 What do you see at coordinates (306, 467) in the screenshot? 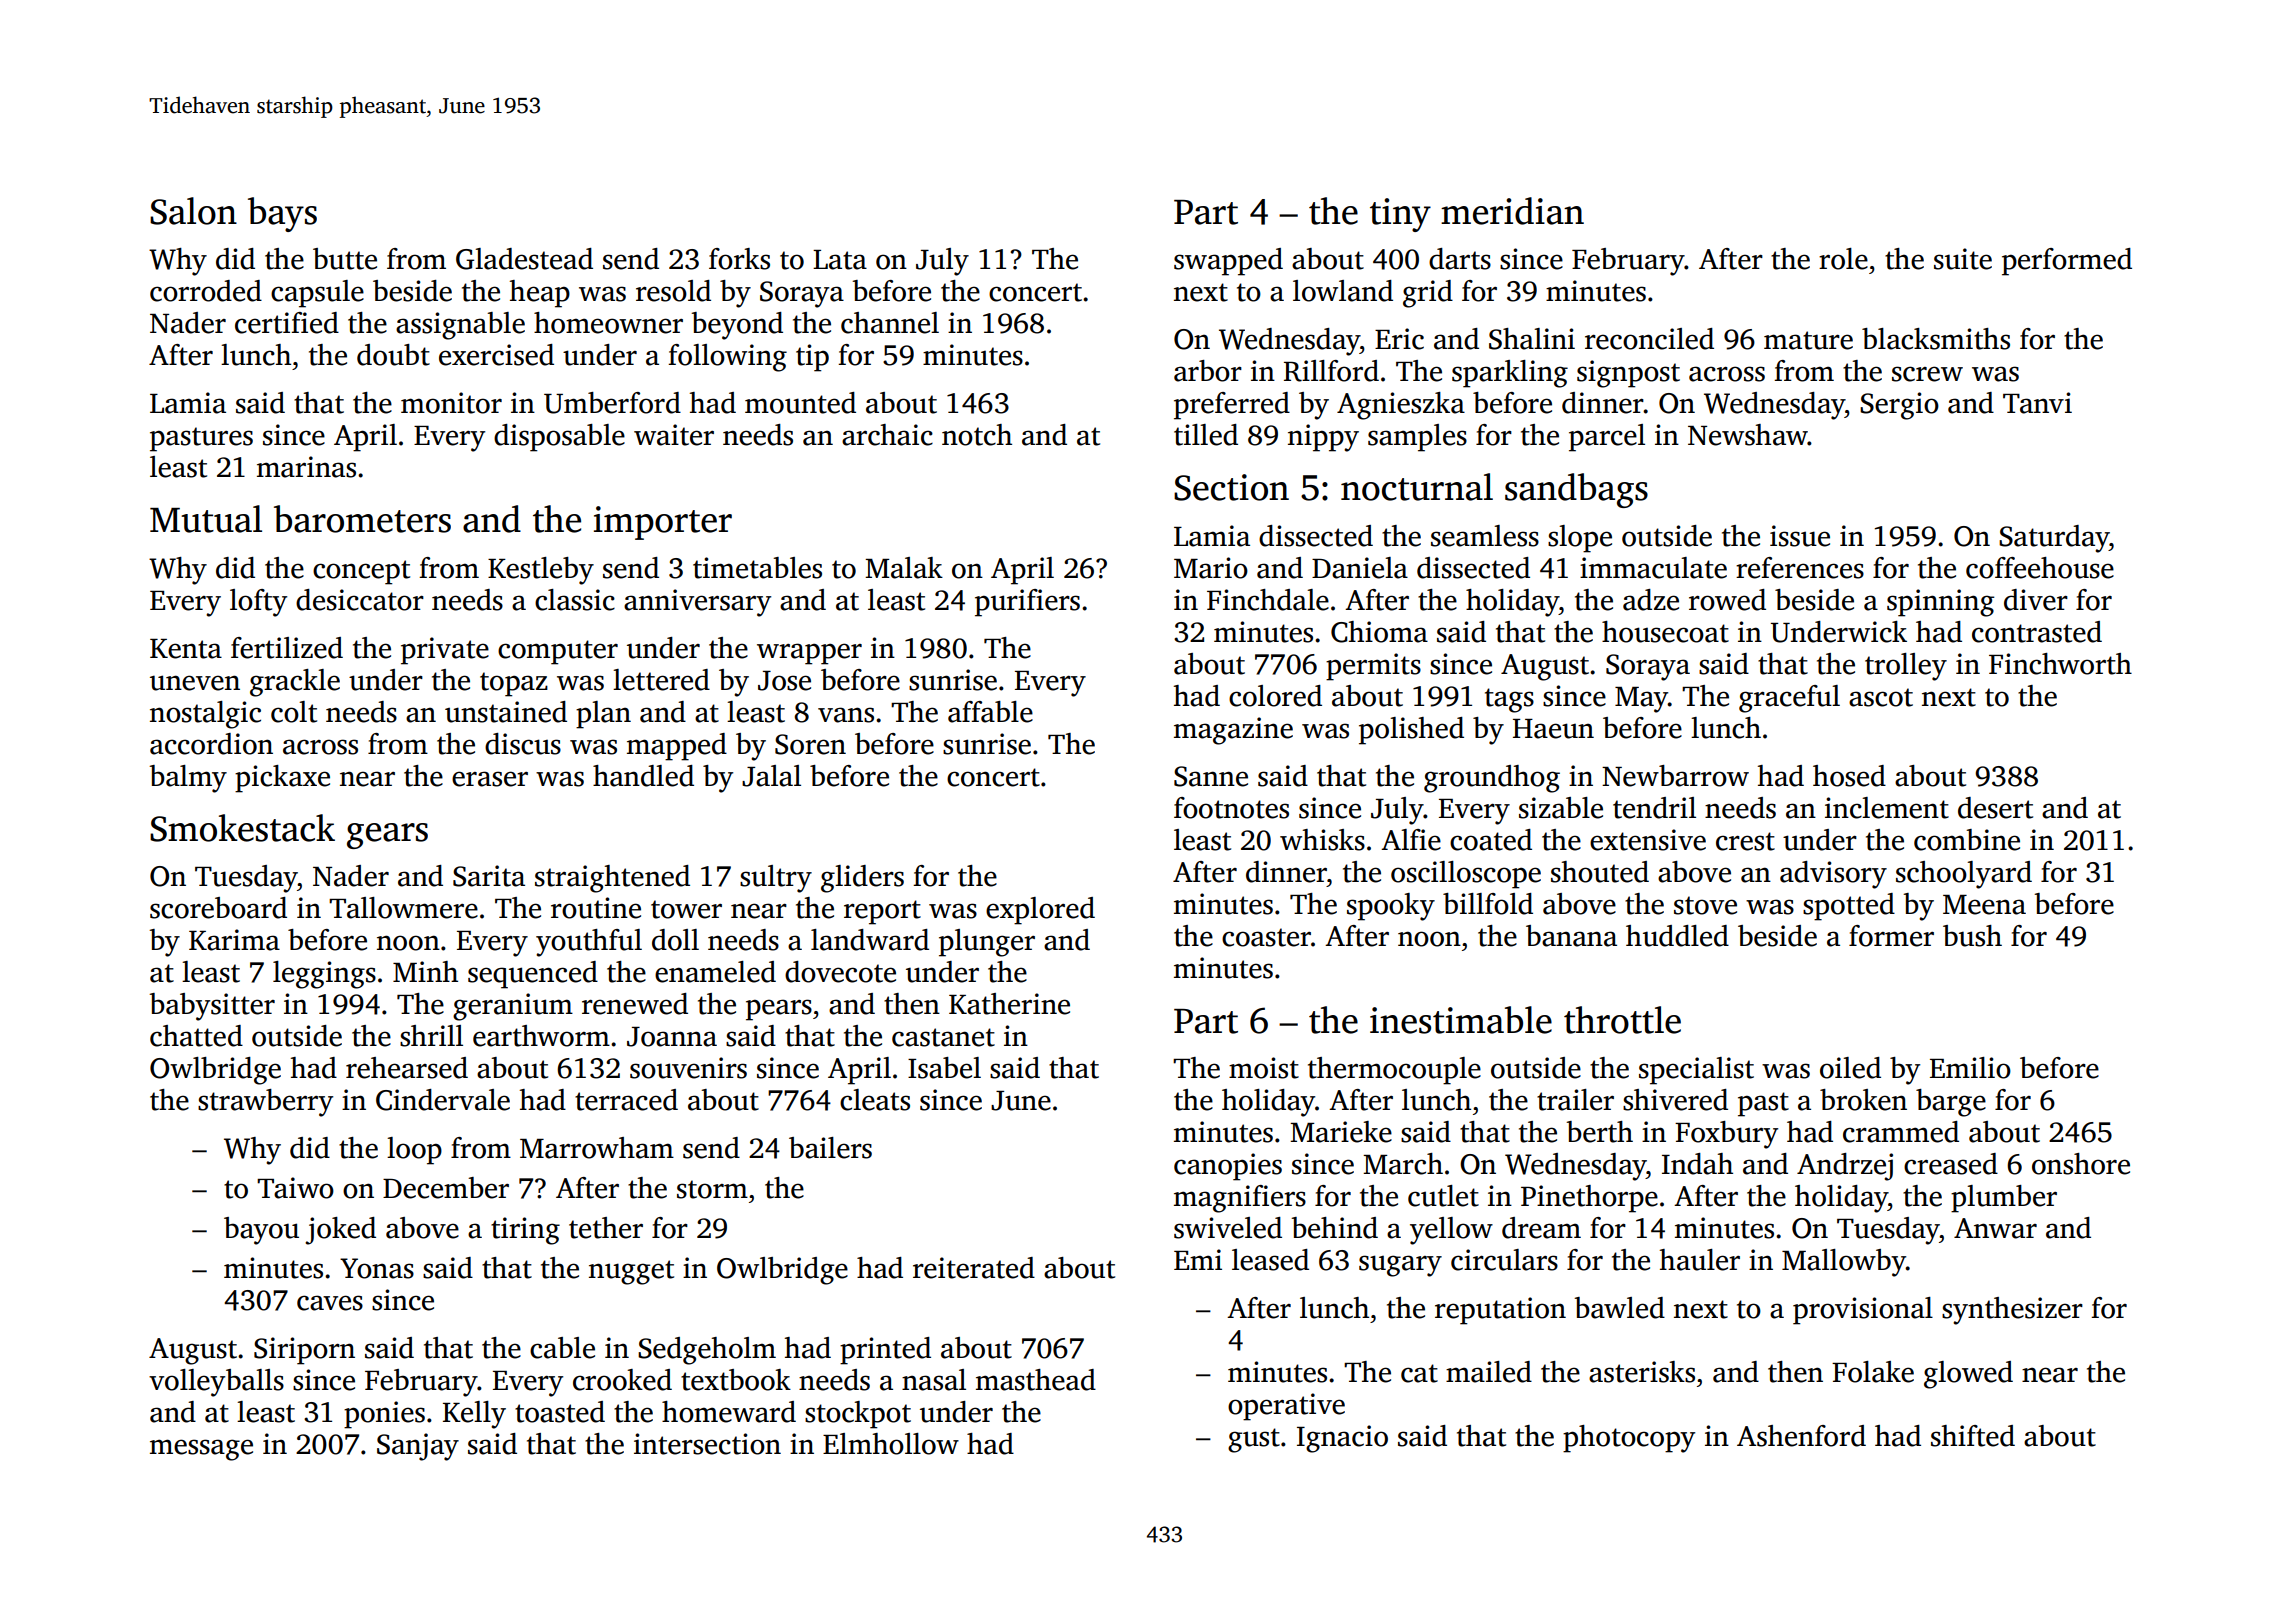
I see `marinas` at bounding box center [306, 467].
